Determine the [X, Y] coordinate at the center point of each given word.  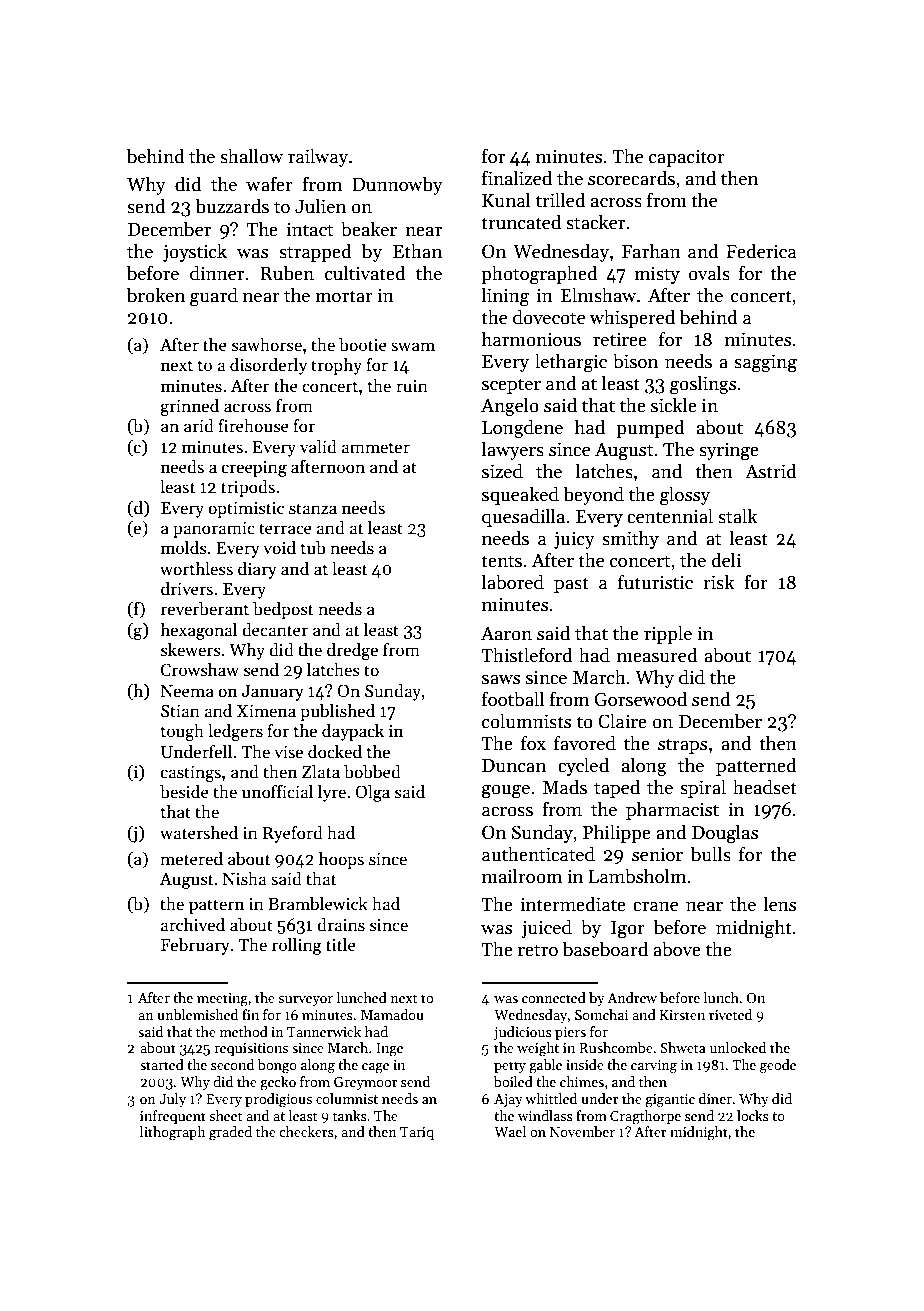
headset [765, 787]
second [232, 1064]
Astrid [771, 471]
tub [313, 548]
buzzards [232, 206]
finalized [517, 178]
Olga [372, 793]
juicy [574, 540]
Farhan [651, 251]
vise [288, 752]
